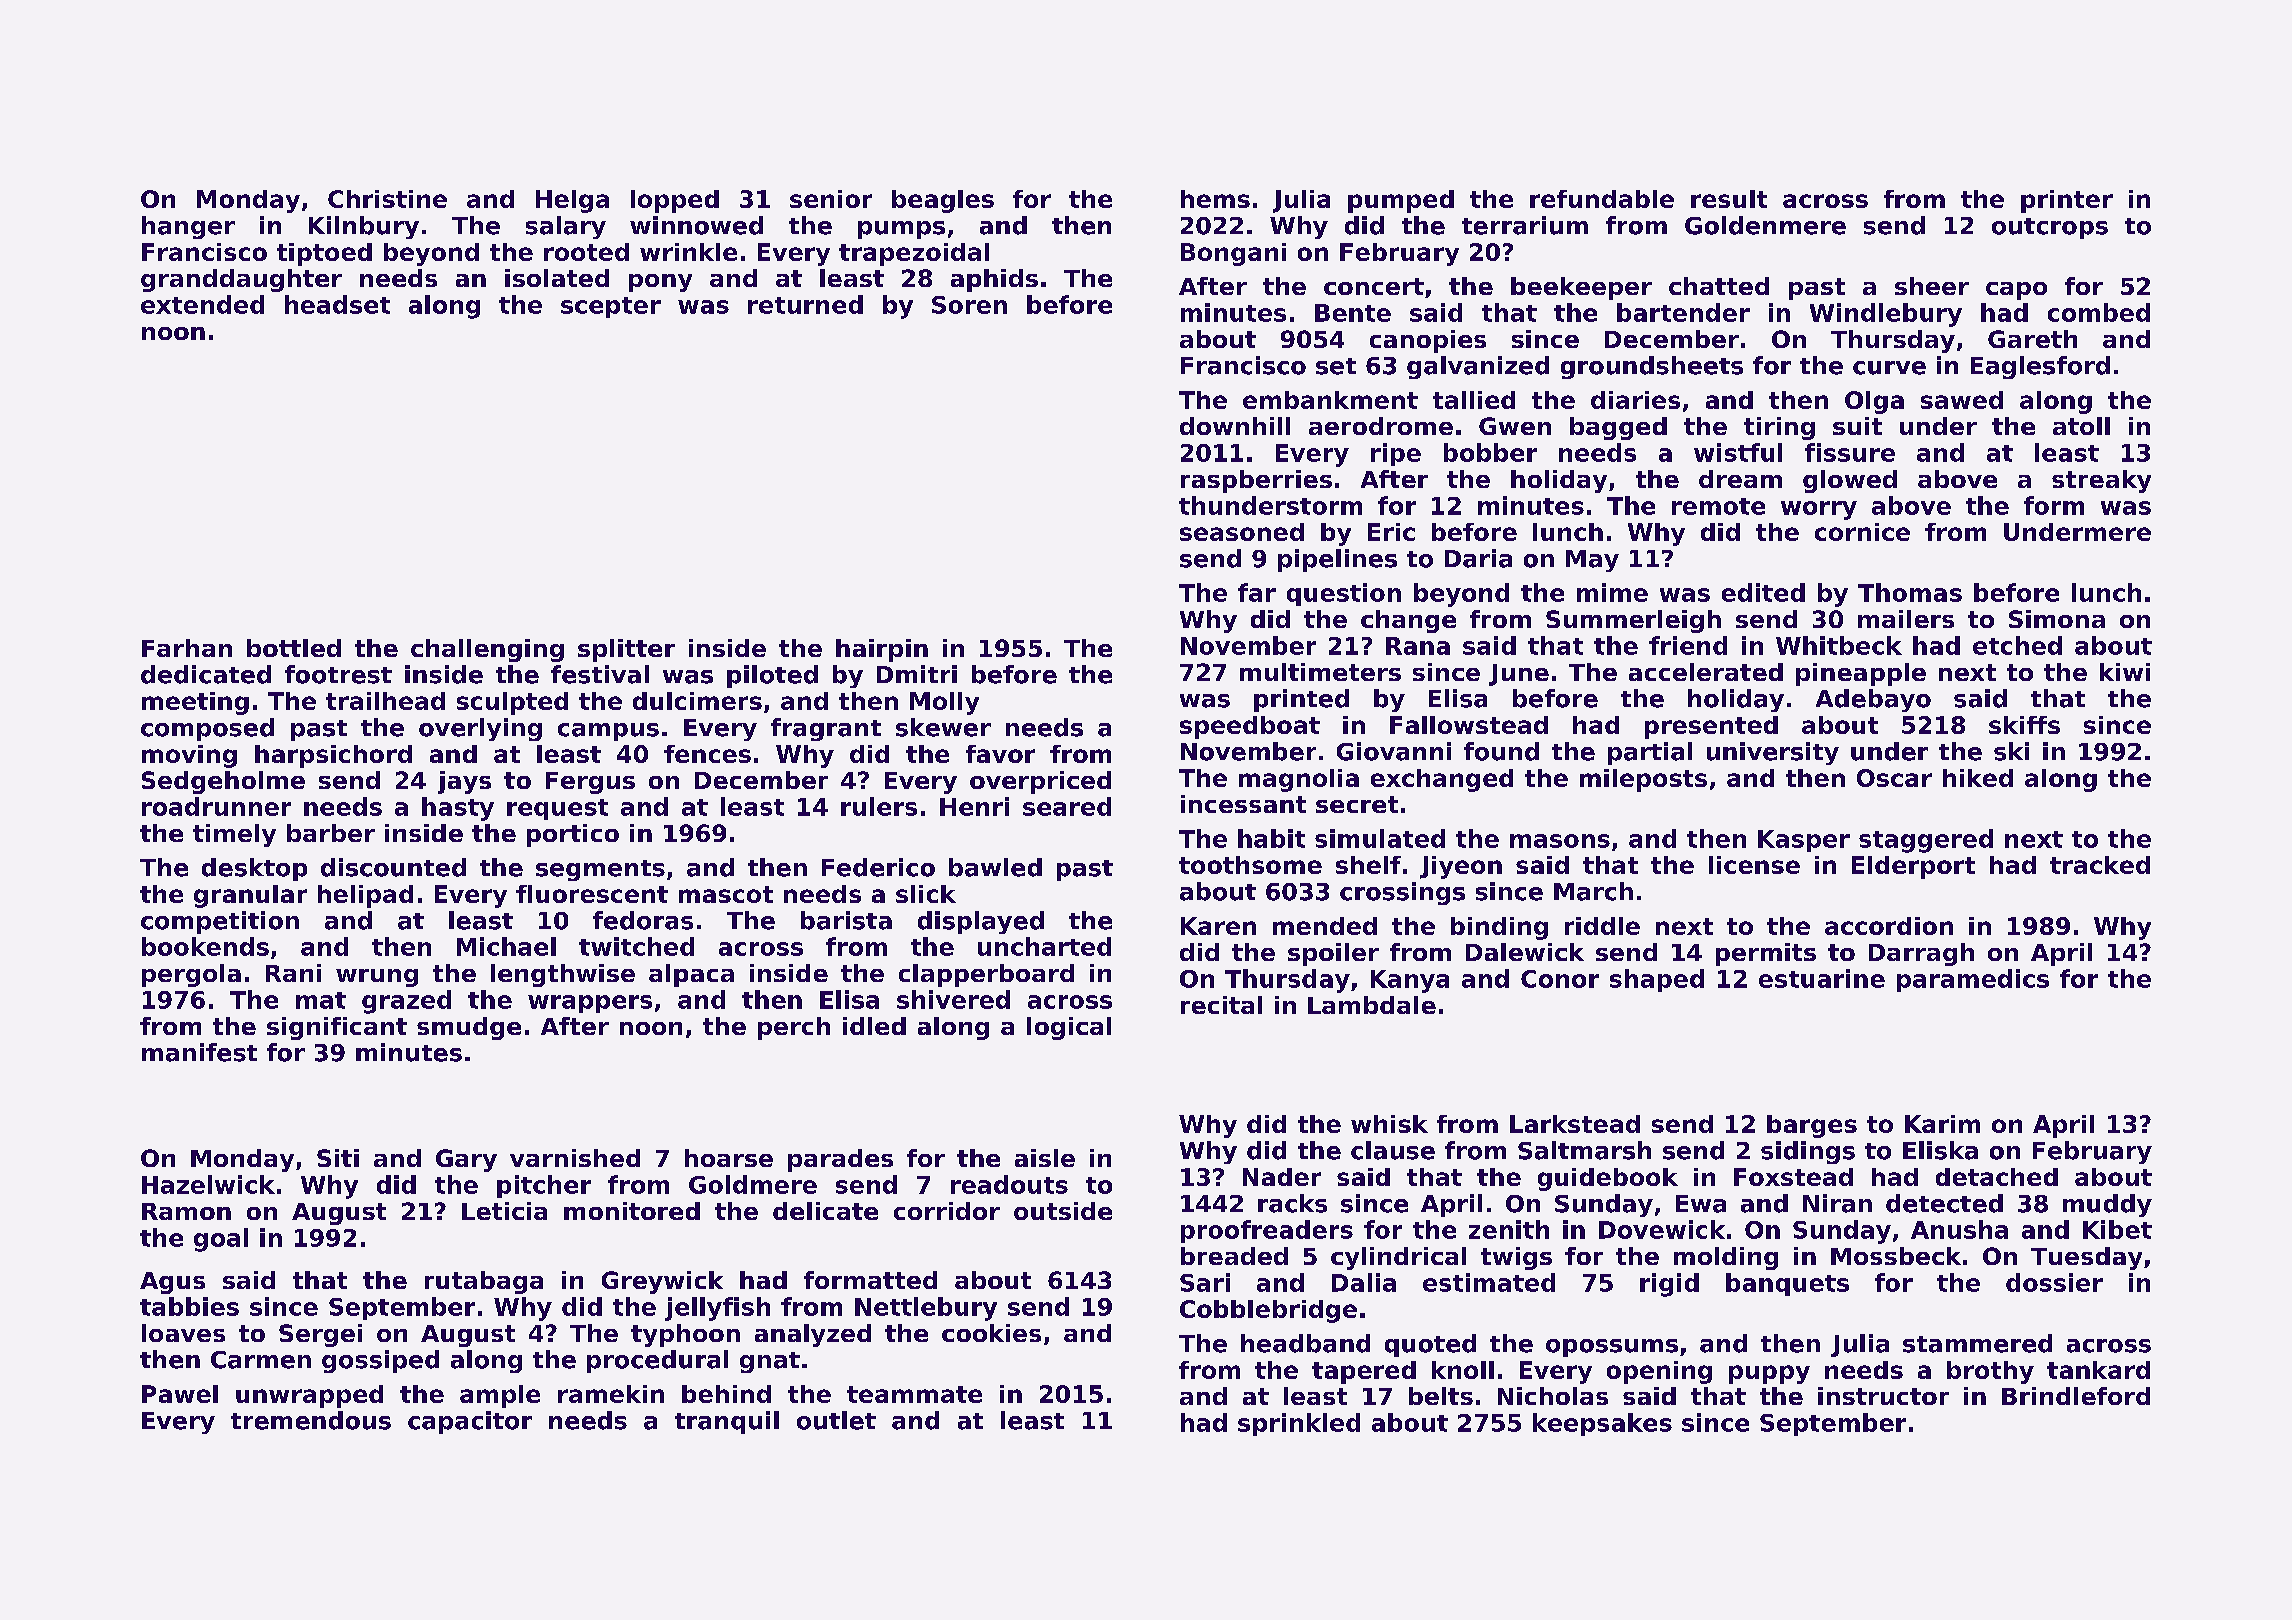 This screenshot has height=1620, width=2292. What do you see at coordinates (813, 1335) in the screenshot?
I see `analyzed` at bounding box center [813, 1335].
